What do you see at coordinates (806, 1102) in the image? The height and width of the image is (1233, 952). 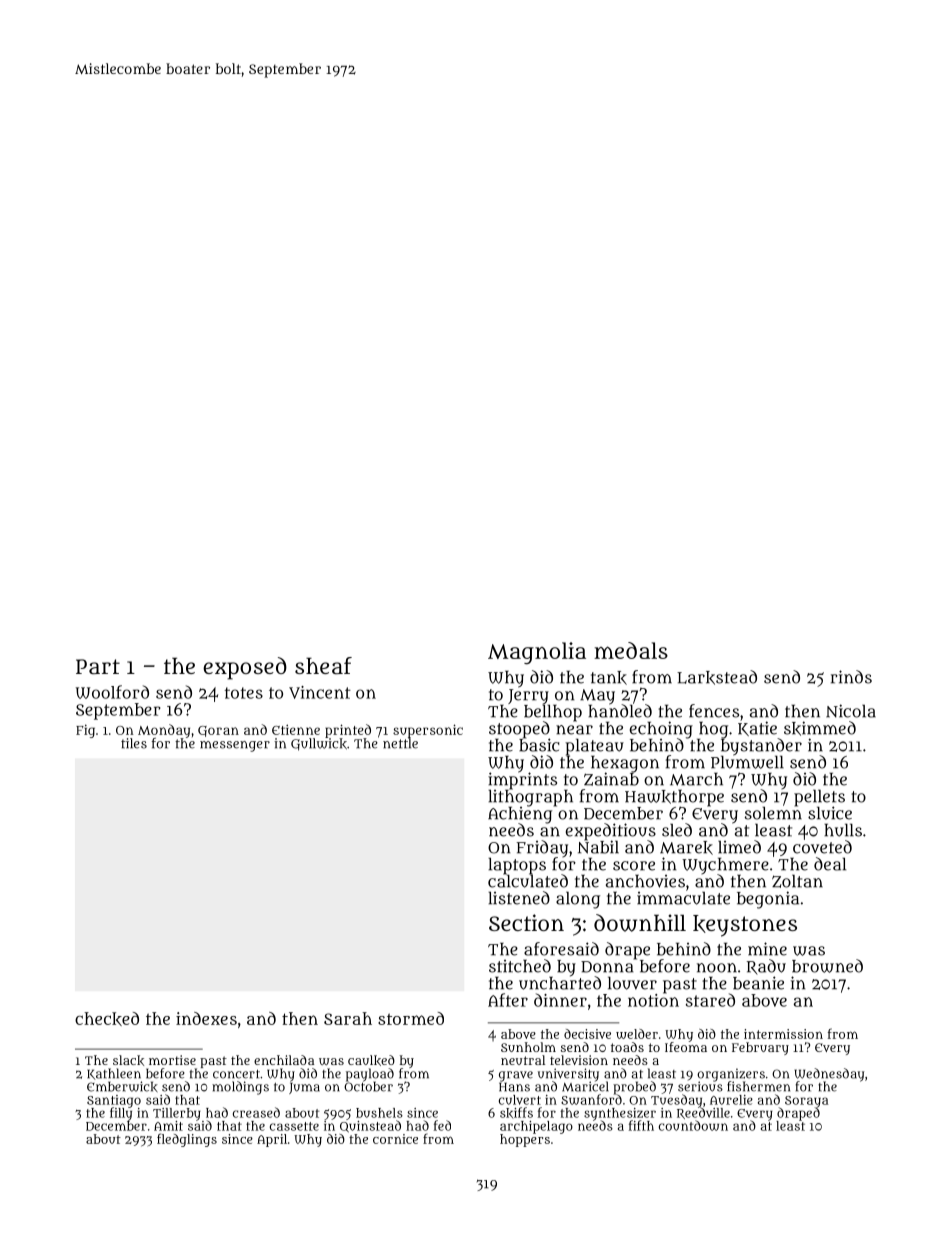 I see `Soraya` at bounding box center [806, 1102].
